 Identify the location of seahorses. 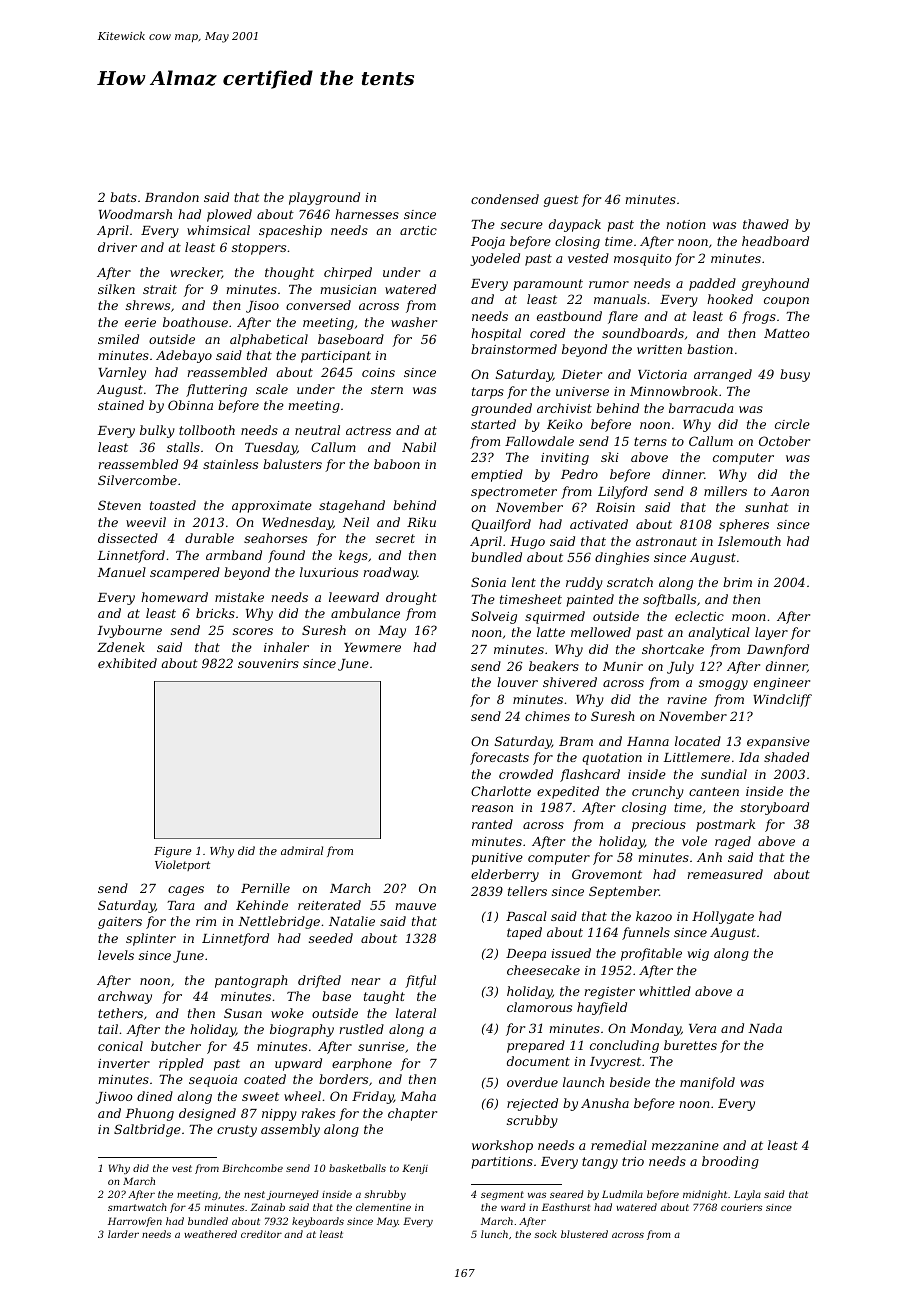
(275, 538).
